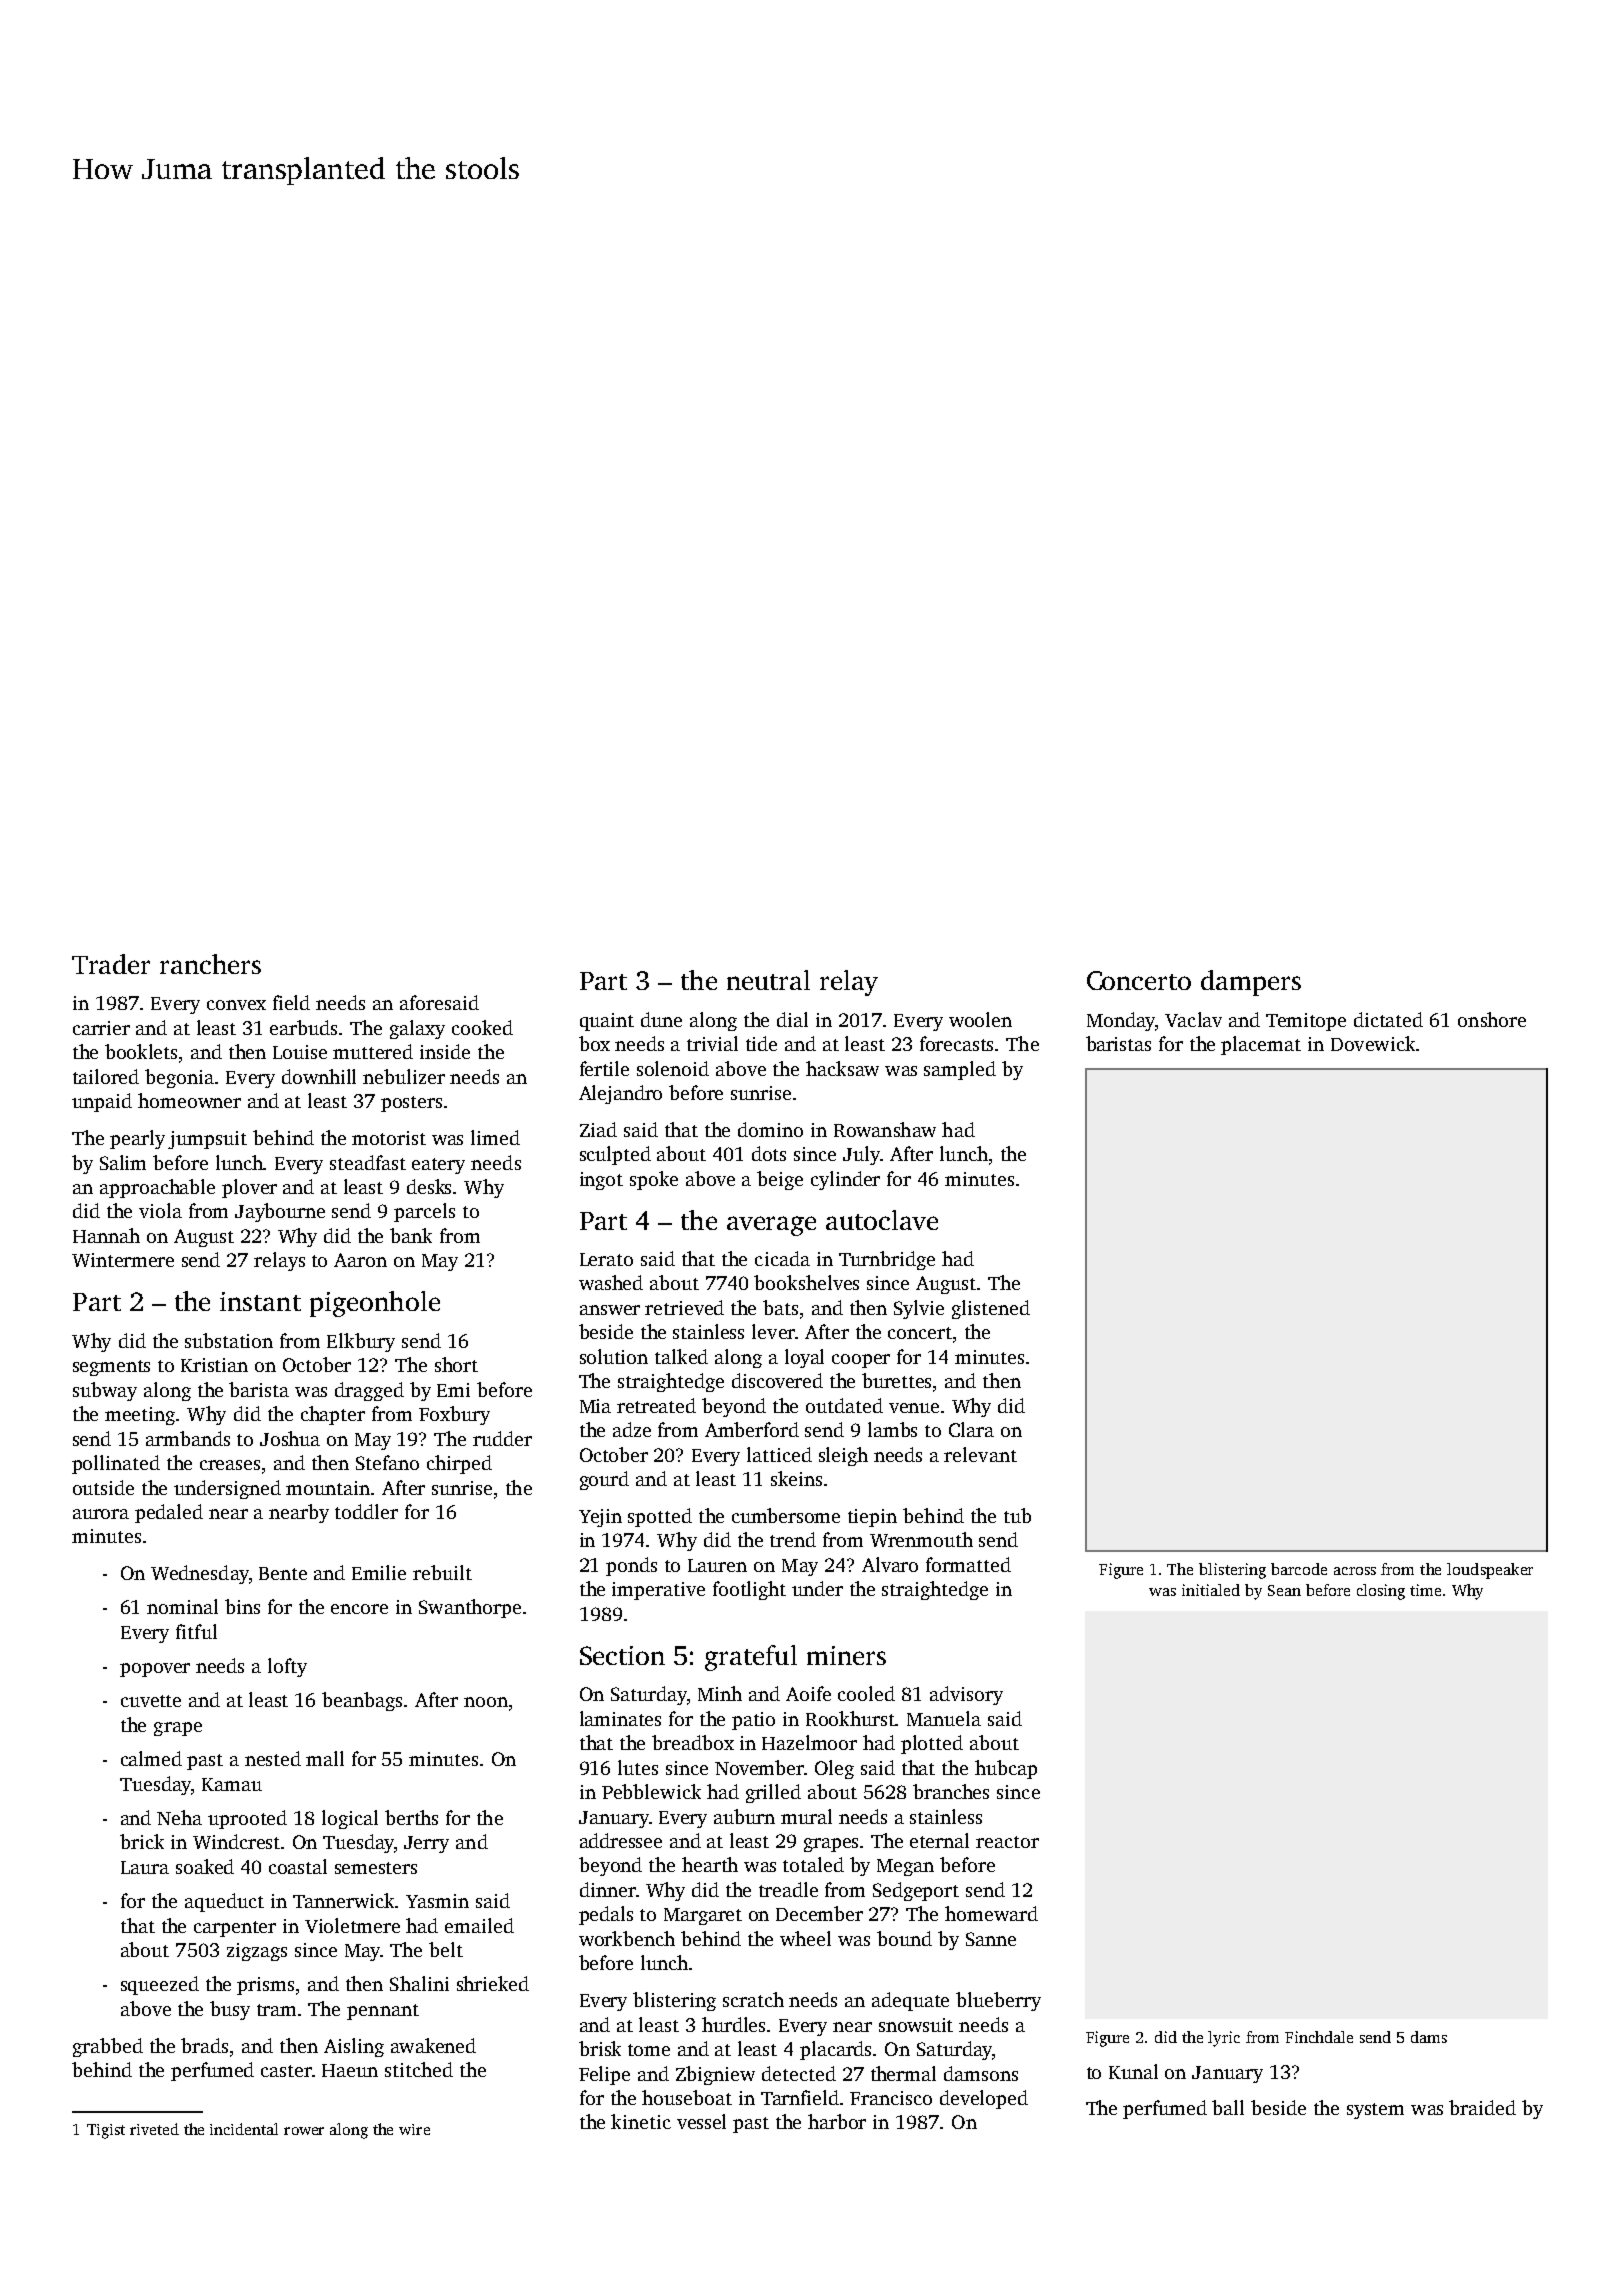 The height and width of the screenshot is (2292, 1620). Describe the element at coordinates (1373, 1043) in the screenshot. I see `Dovewick` at that location.
